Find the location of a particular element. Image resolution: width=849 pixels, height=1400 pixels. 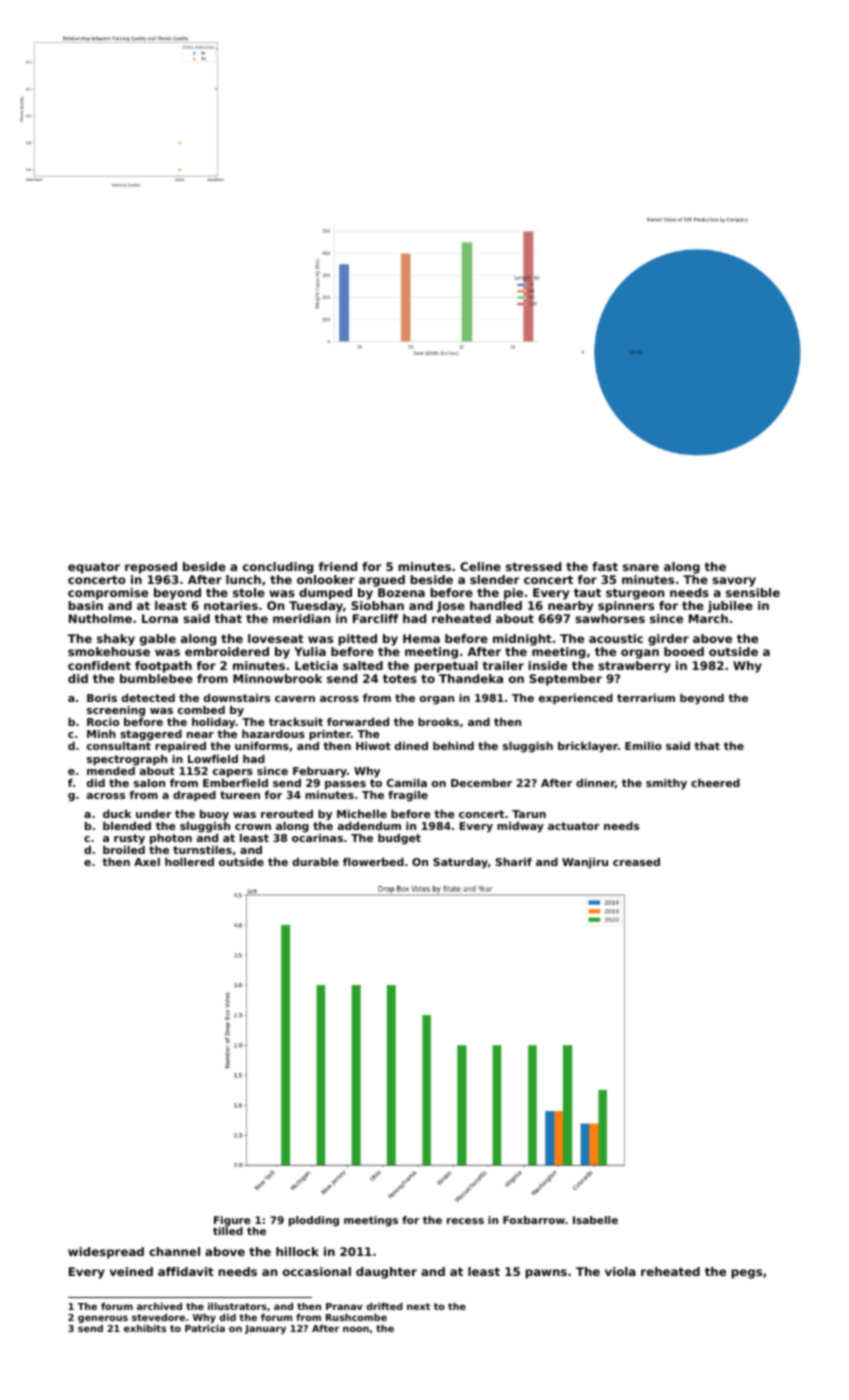

booed is located at coordinates (684, 651).
